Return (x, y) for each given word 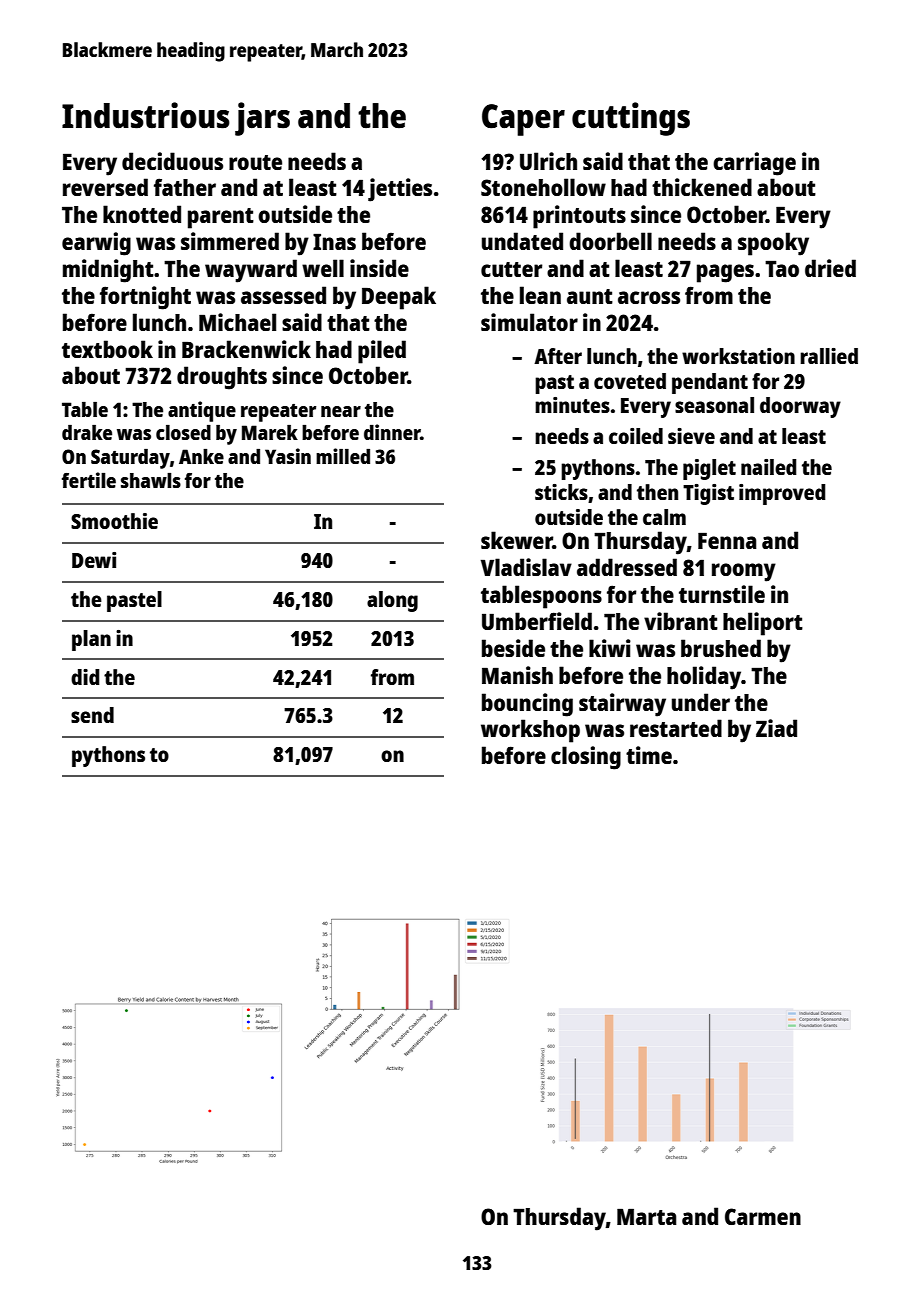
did (85, 677)
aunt (590, 296)
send (92, 715)
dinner (392, 432)
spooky (773, 244)
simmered (230, 241)
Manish (517, 675)
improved (782, 494)
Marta (646, 1216)
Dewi (94, 560)
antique (202, 411)
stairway (622, 705)
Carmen (763, 1216)
